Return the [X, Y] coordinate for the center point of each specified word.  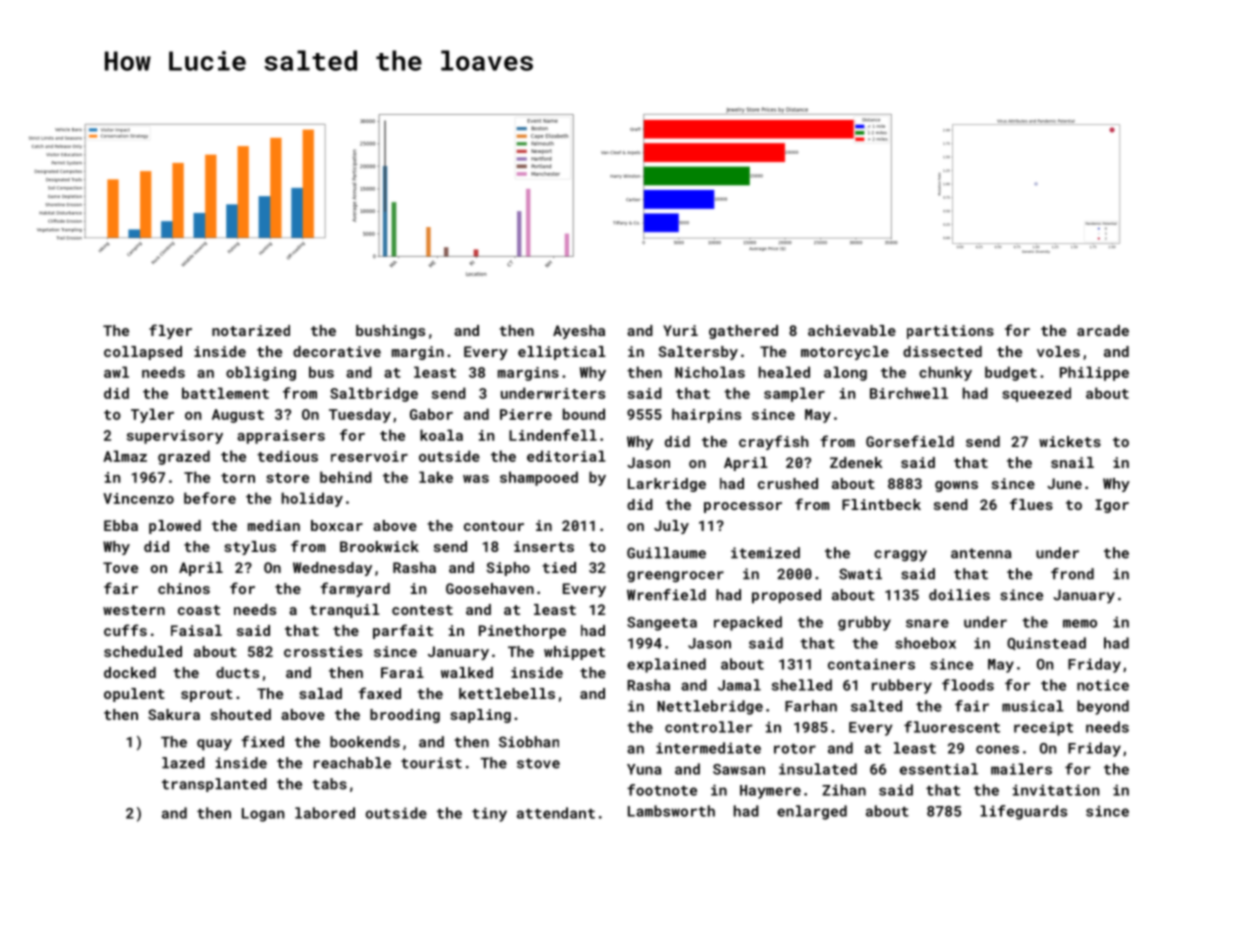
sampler [794, 394]
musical [1033, 706]
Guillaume [666, 553]
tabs [329, 784]
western [134, 610]
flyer [170, 331]
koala [441, 435]
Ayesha [579, 332]
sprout [207, 695]
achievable [852, 330]
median [274, 525]
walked [467, 672]
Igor [1112, 506]
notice [1103, 685]
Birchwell [909, 393]
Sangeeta [662, 624]
